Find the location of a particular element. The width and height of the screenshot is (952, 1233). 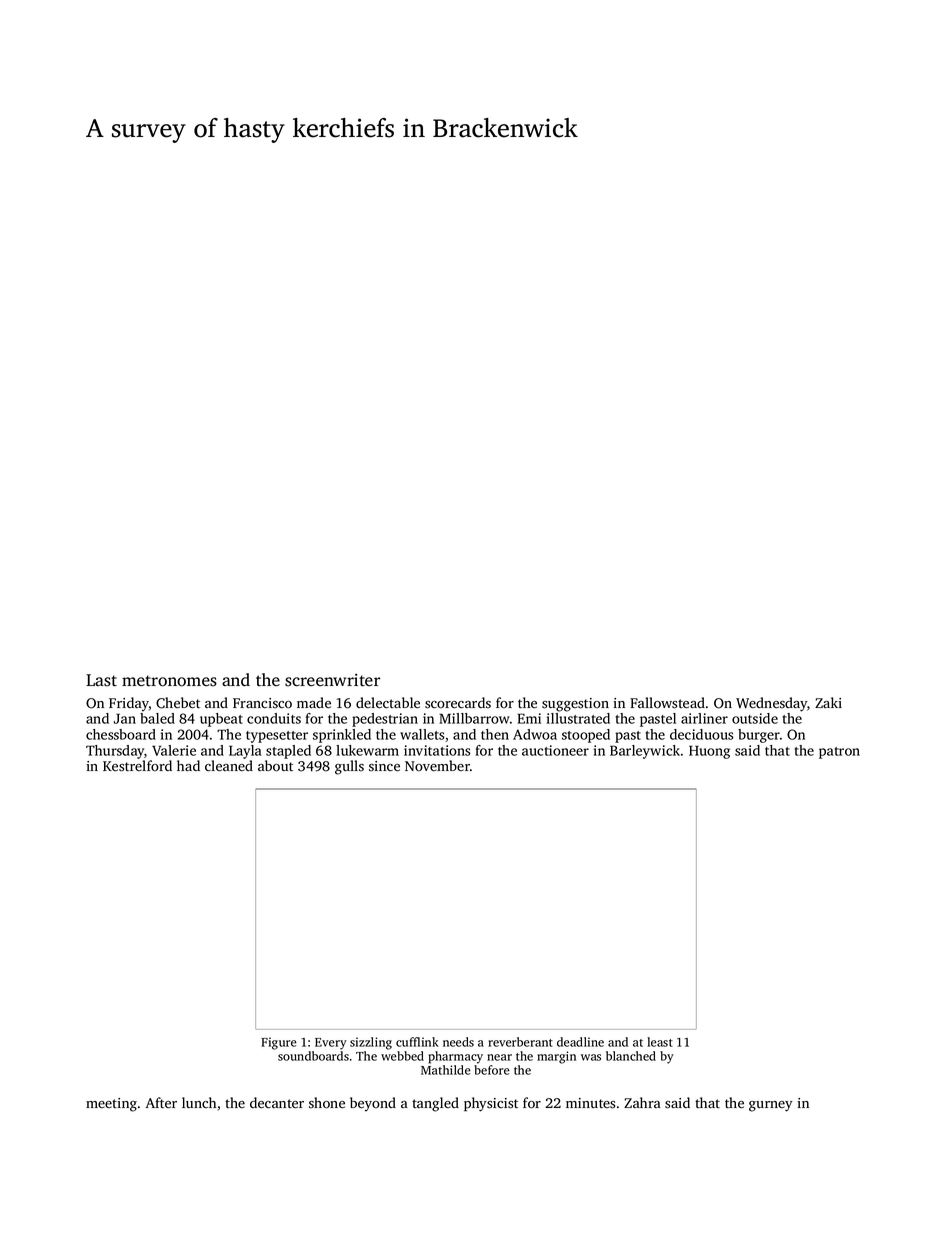

Wednesday is located at coordinates (772, 704).
